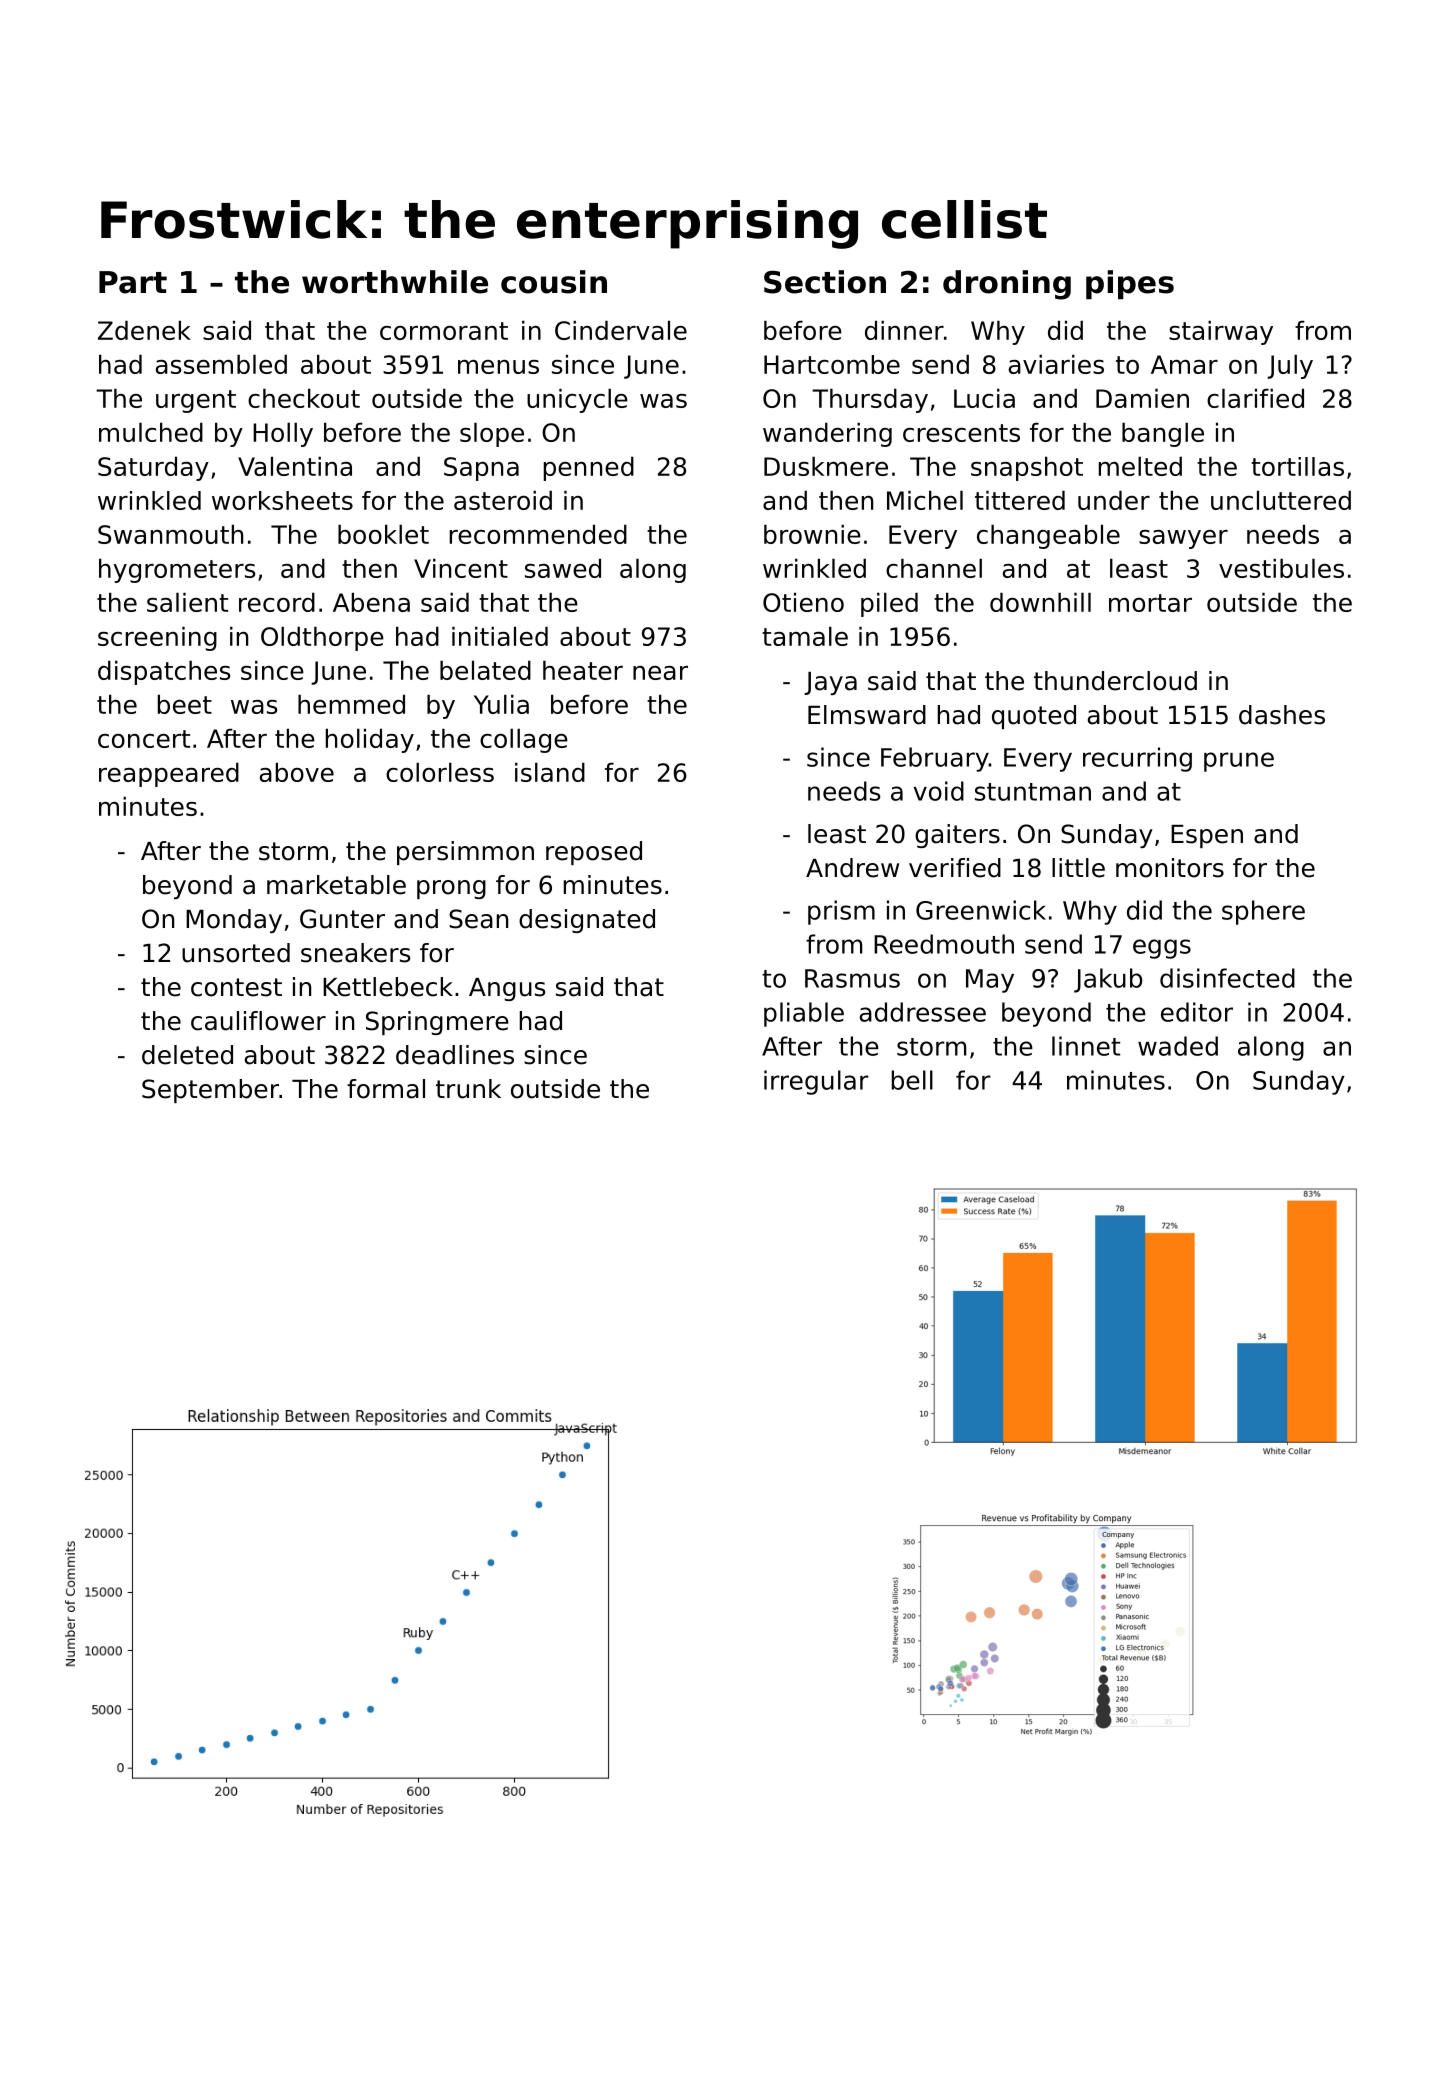 The image size is (1450, 2100). I want to click on vestibules, so click(1281, 568).
